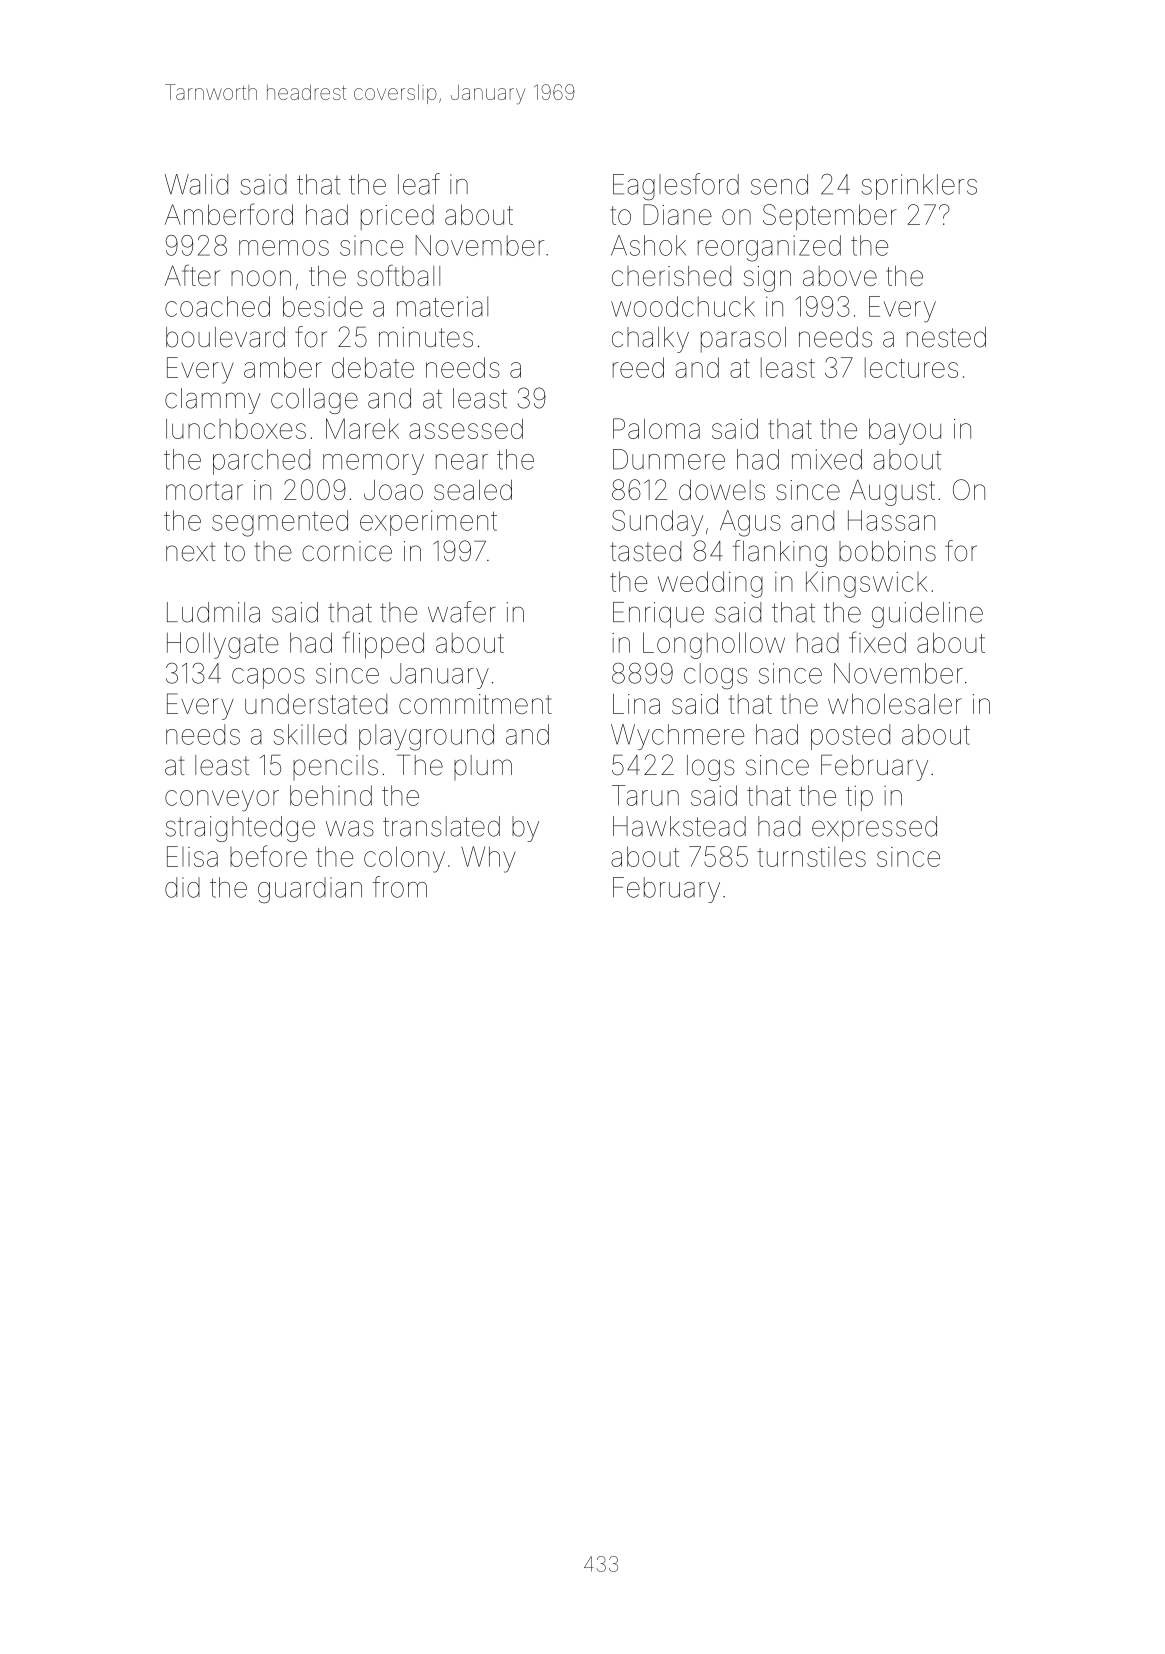  Describe the element at coordinates (222, 801) in the screenshot. I see `conveyor` at that location.
